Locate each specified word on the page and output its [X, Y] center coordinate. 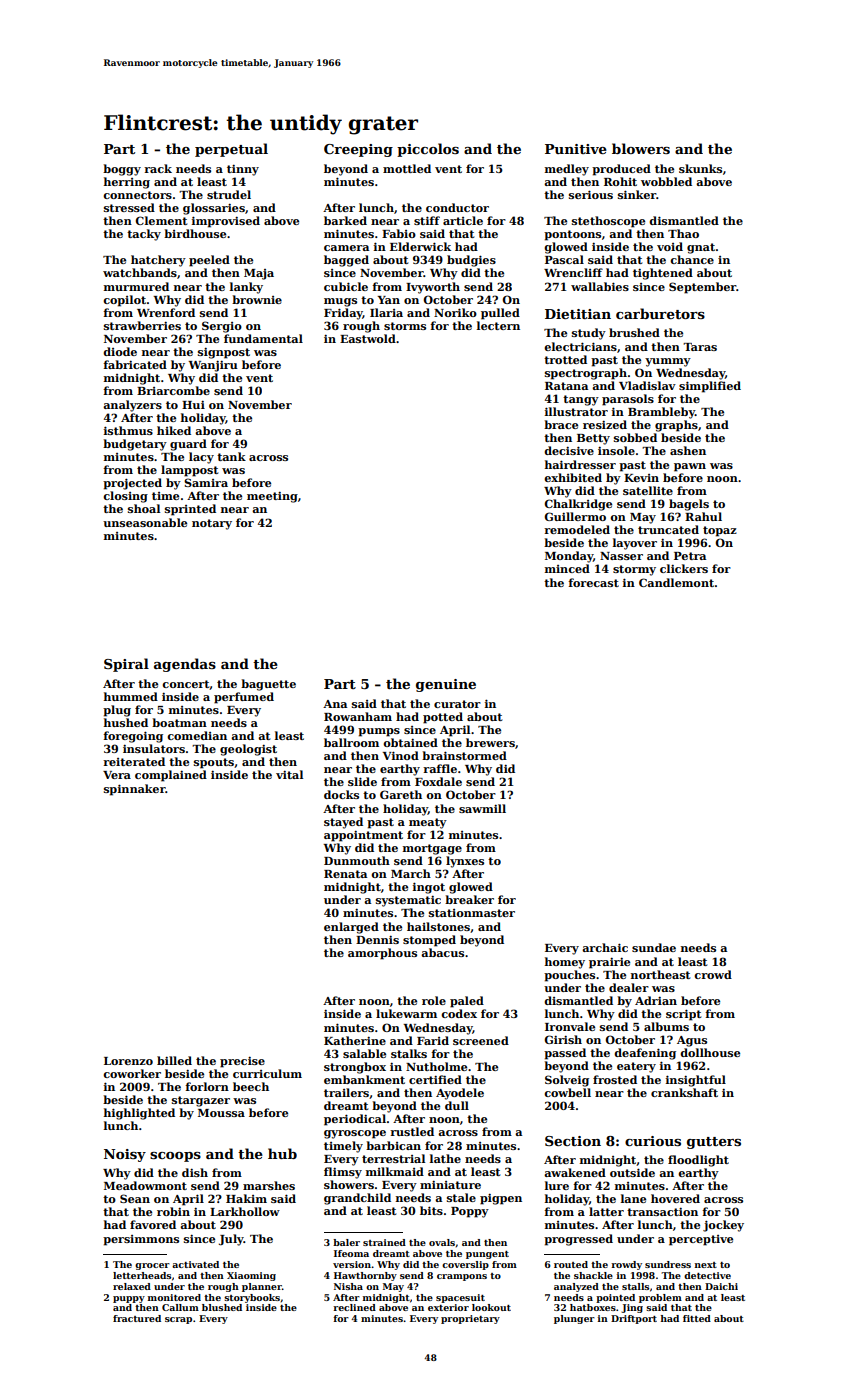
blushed [222, 1307]
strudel [229, 194]
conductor [457, 207]
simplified [710, 387]
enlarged [351, 928]
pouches [569, 976]
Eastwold [368, 338]
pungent [487, 1255]
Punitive [576, 149]
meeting [272, 497]
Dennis [377, 940]
